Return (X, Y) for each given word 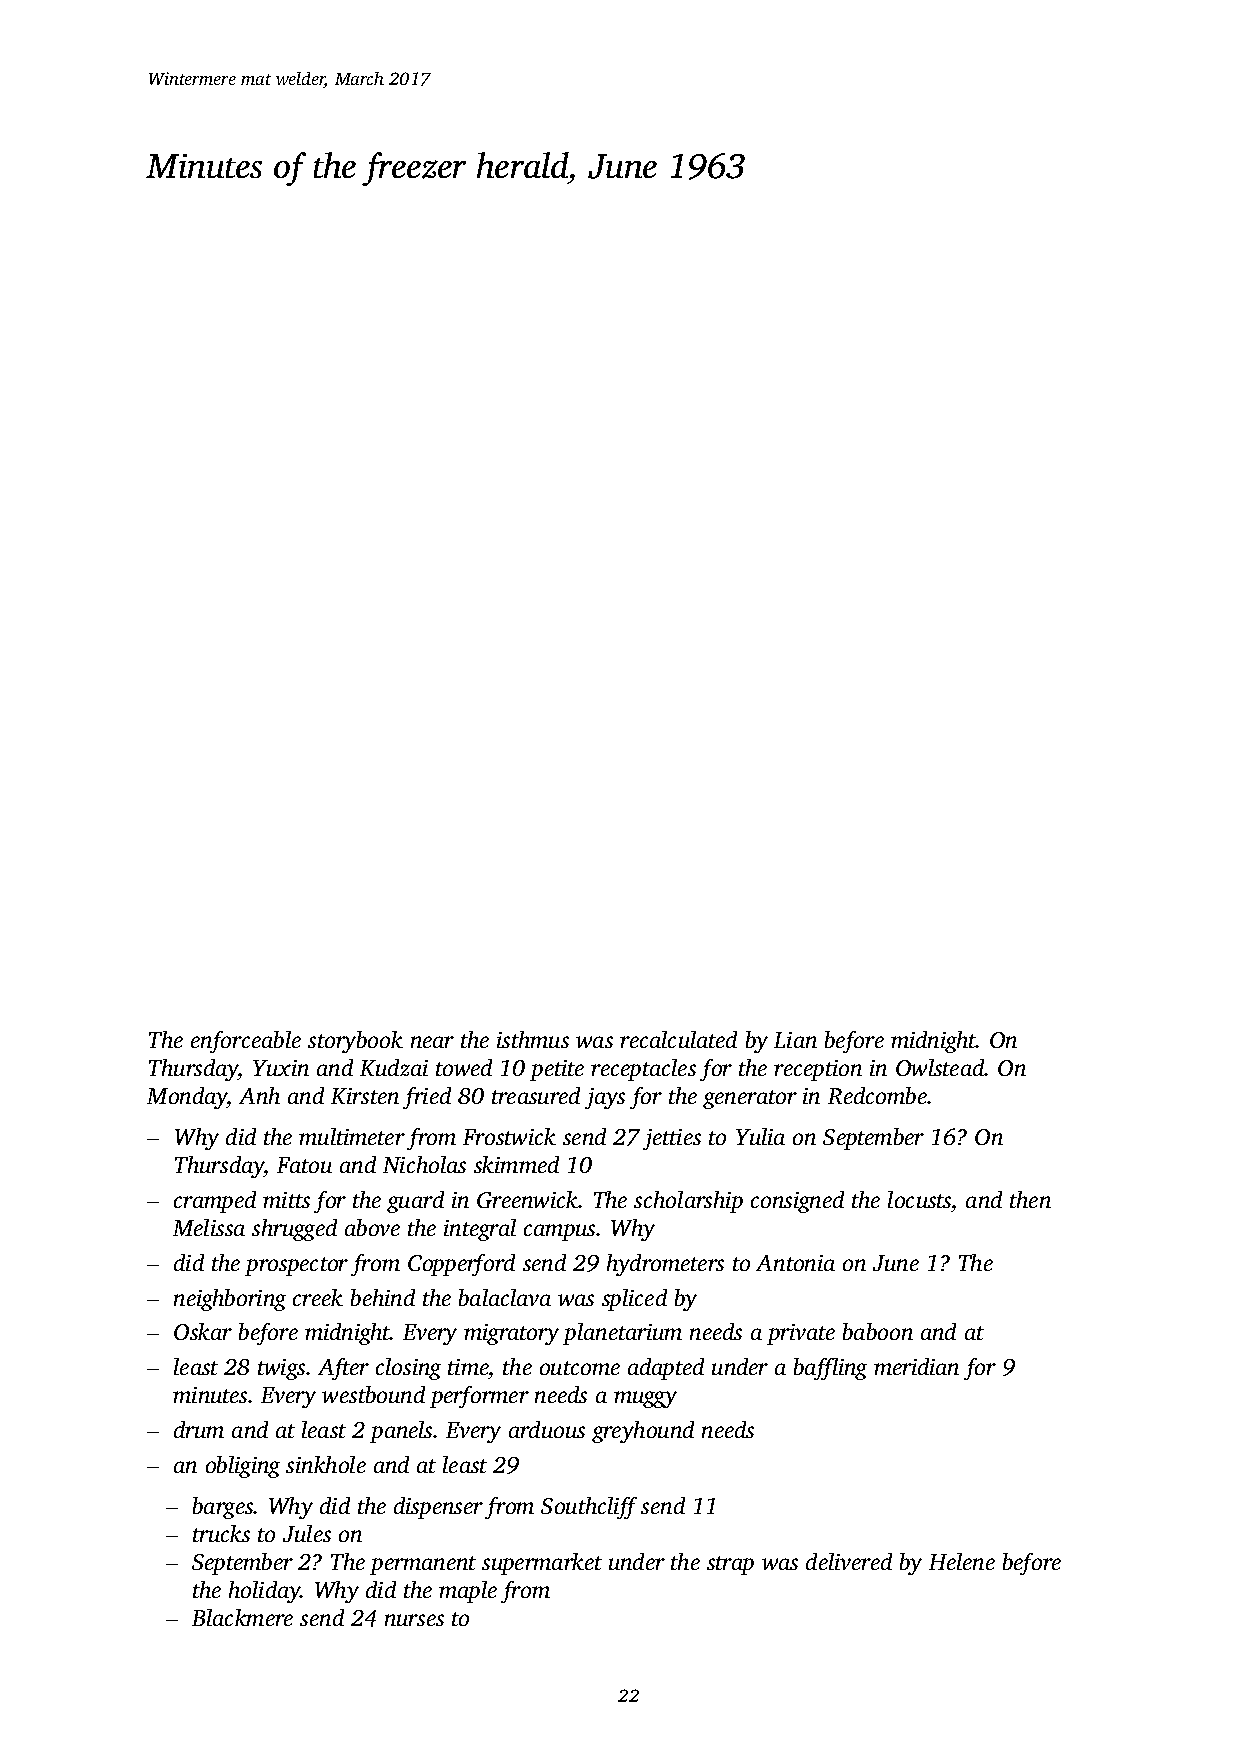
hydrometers (665, 1265)
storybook (355, 1042)
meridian (916, 1366)
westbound (373, 1394)
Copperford (461, 1265)
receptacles (643, 1070)
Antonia (795, 1263)
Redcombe (877, 1095)
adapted (666, 1369)
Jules (307, 1533)
